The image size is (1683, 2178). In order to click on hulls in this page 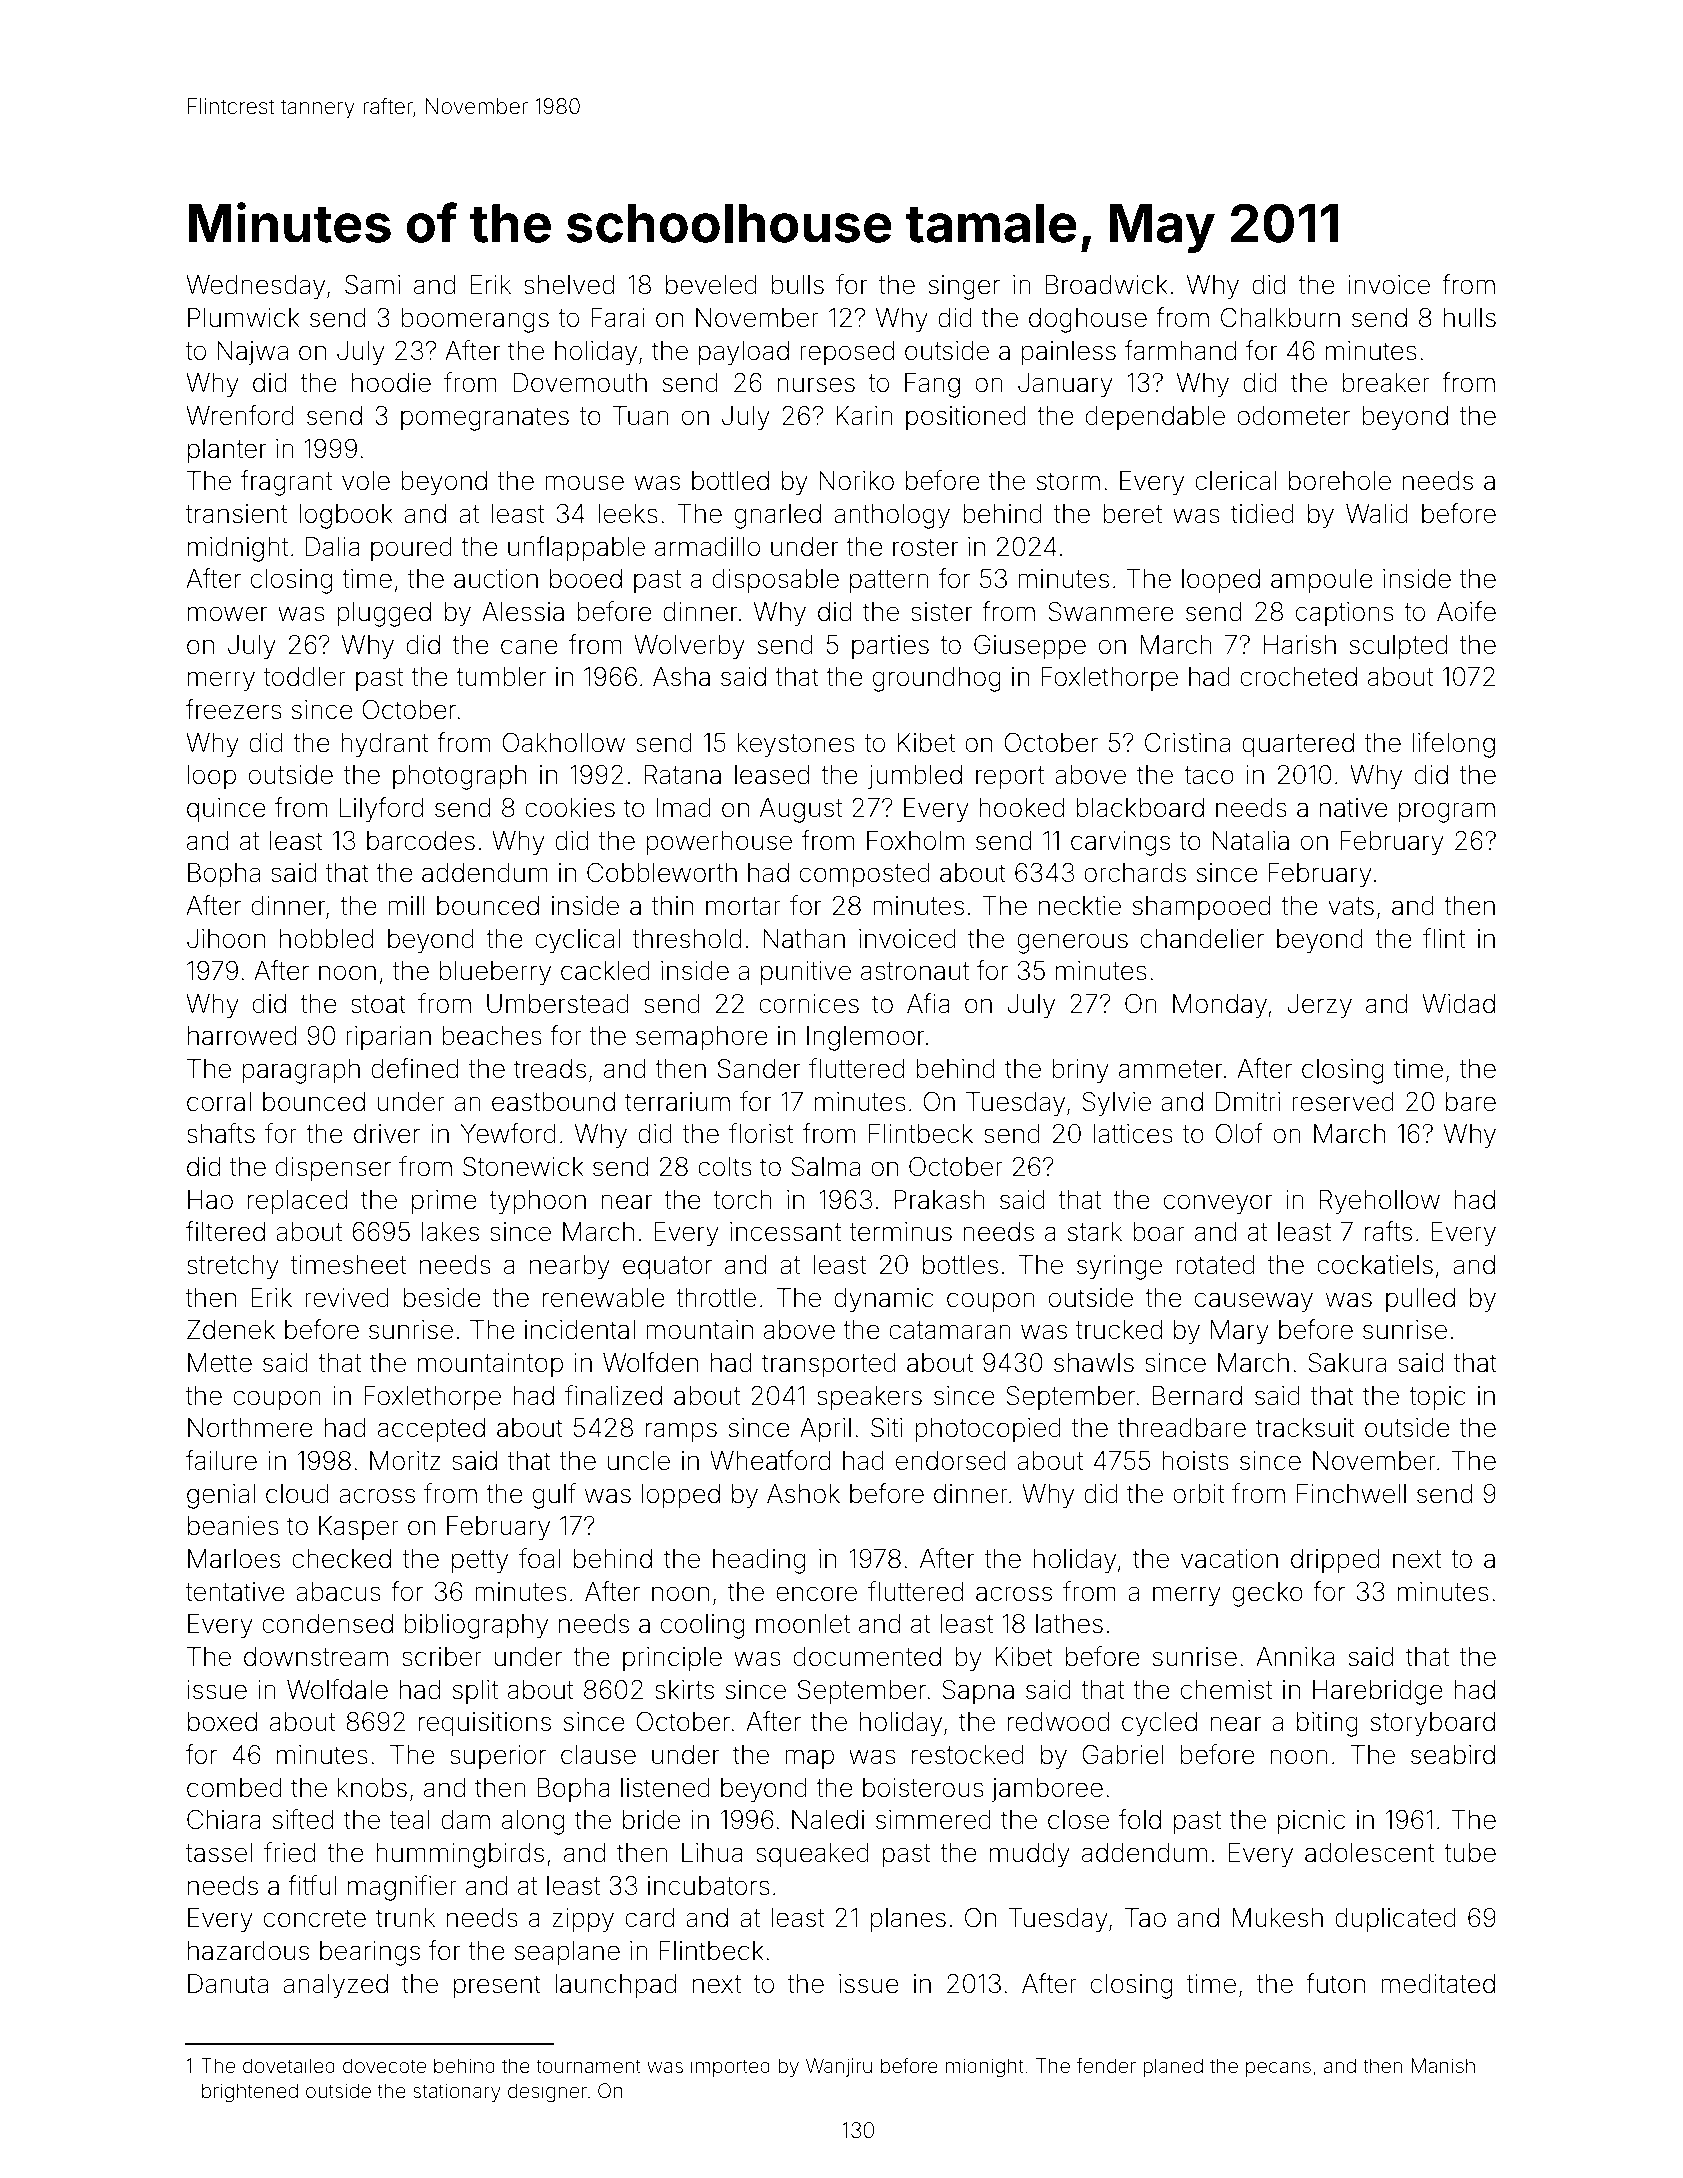, I will do `click(1470, 318)`.
